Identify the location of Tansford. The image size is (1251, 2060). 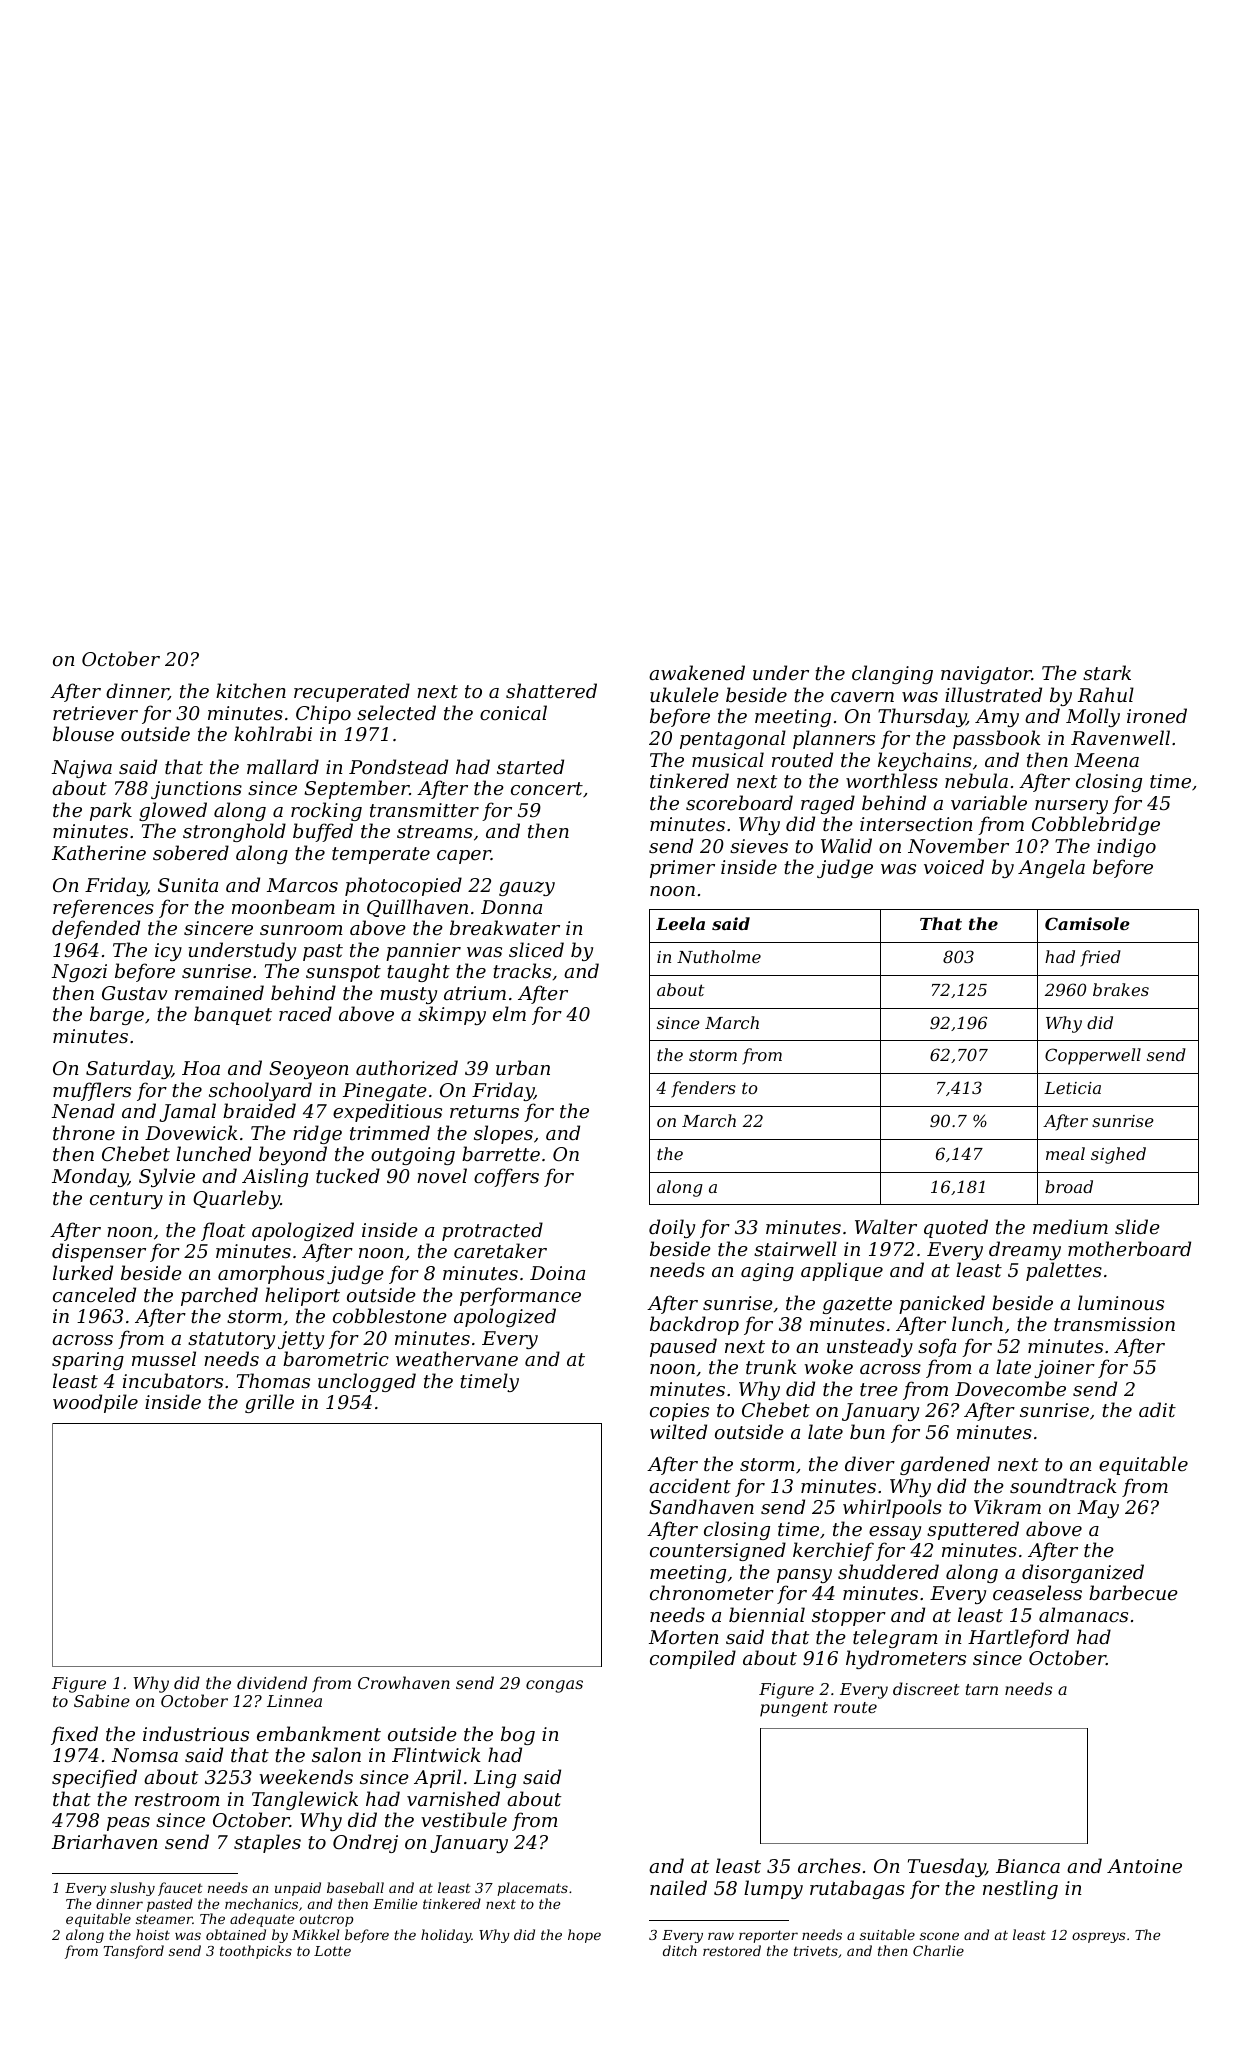
(134, 1952).
